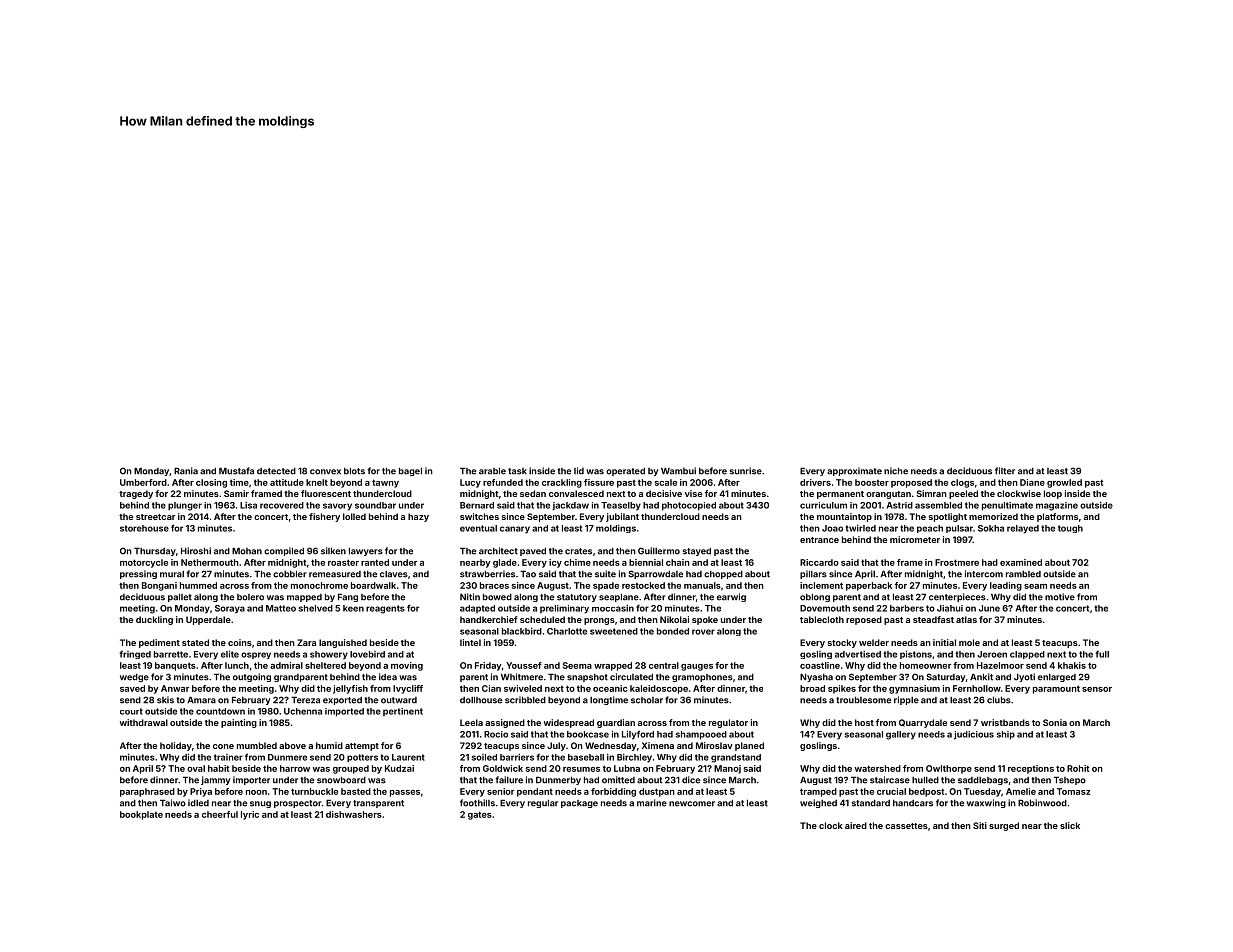  I want to click on jammy, so click(215, 780).
